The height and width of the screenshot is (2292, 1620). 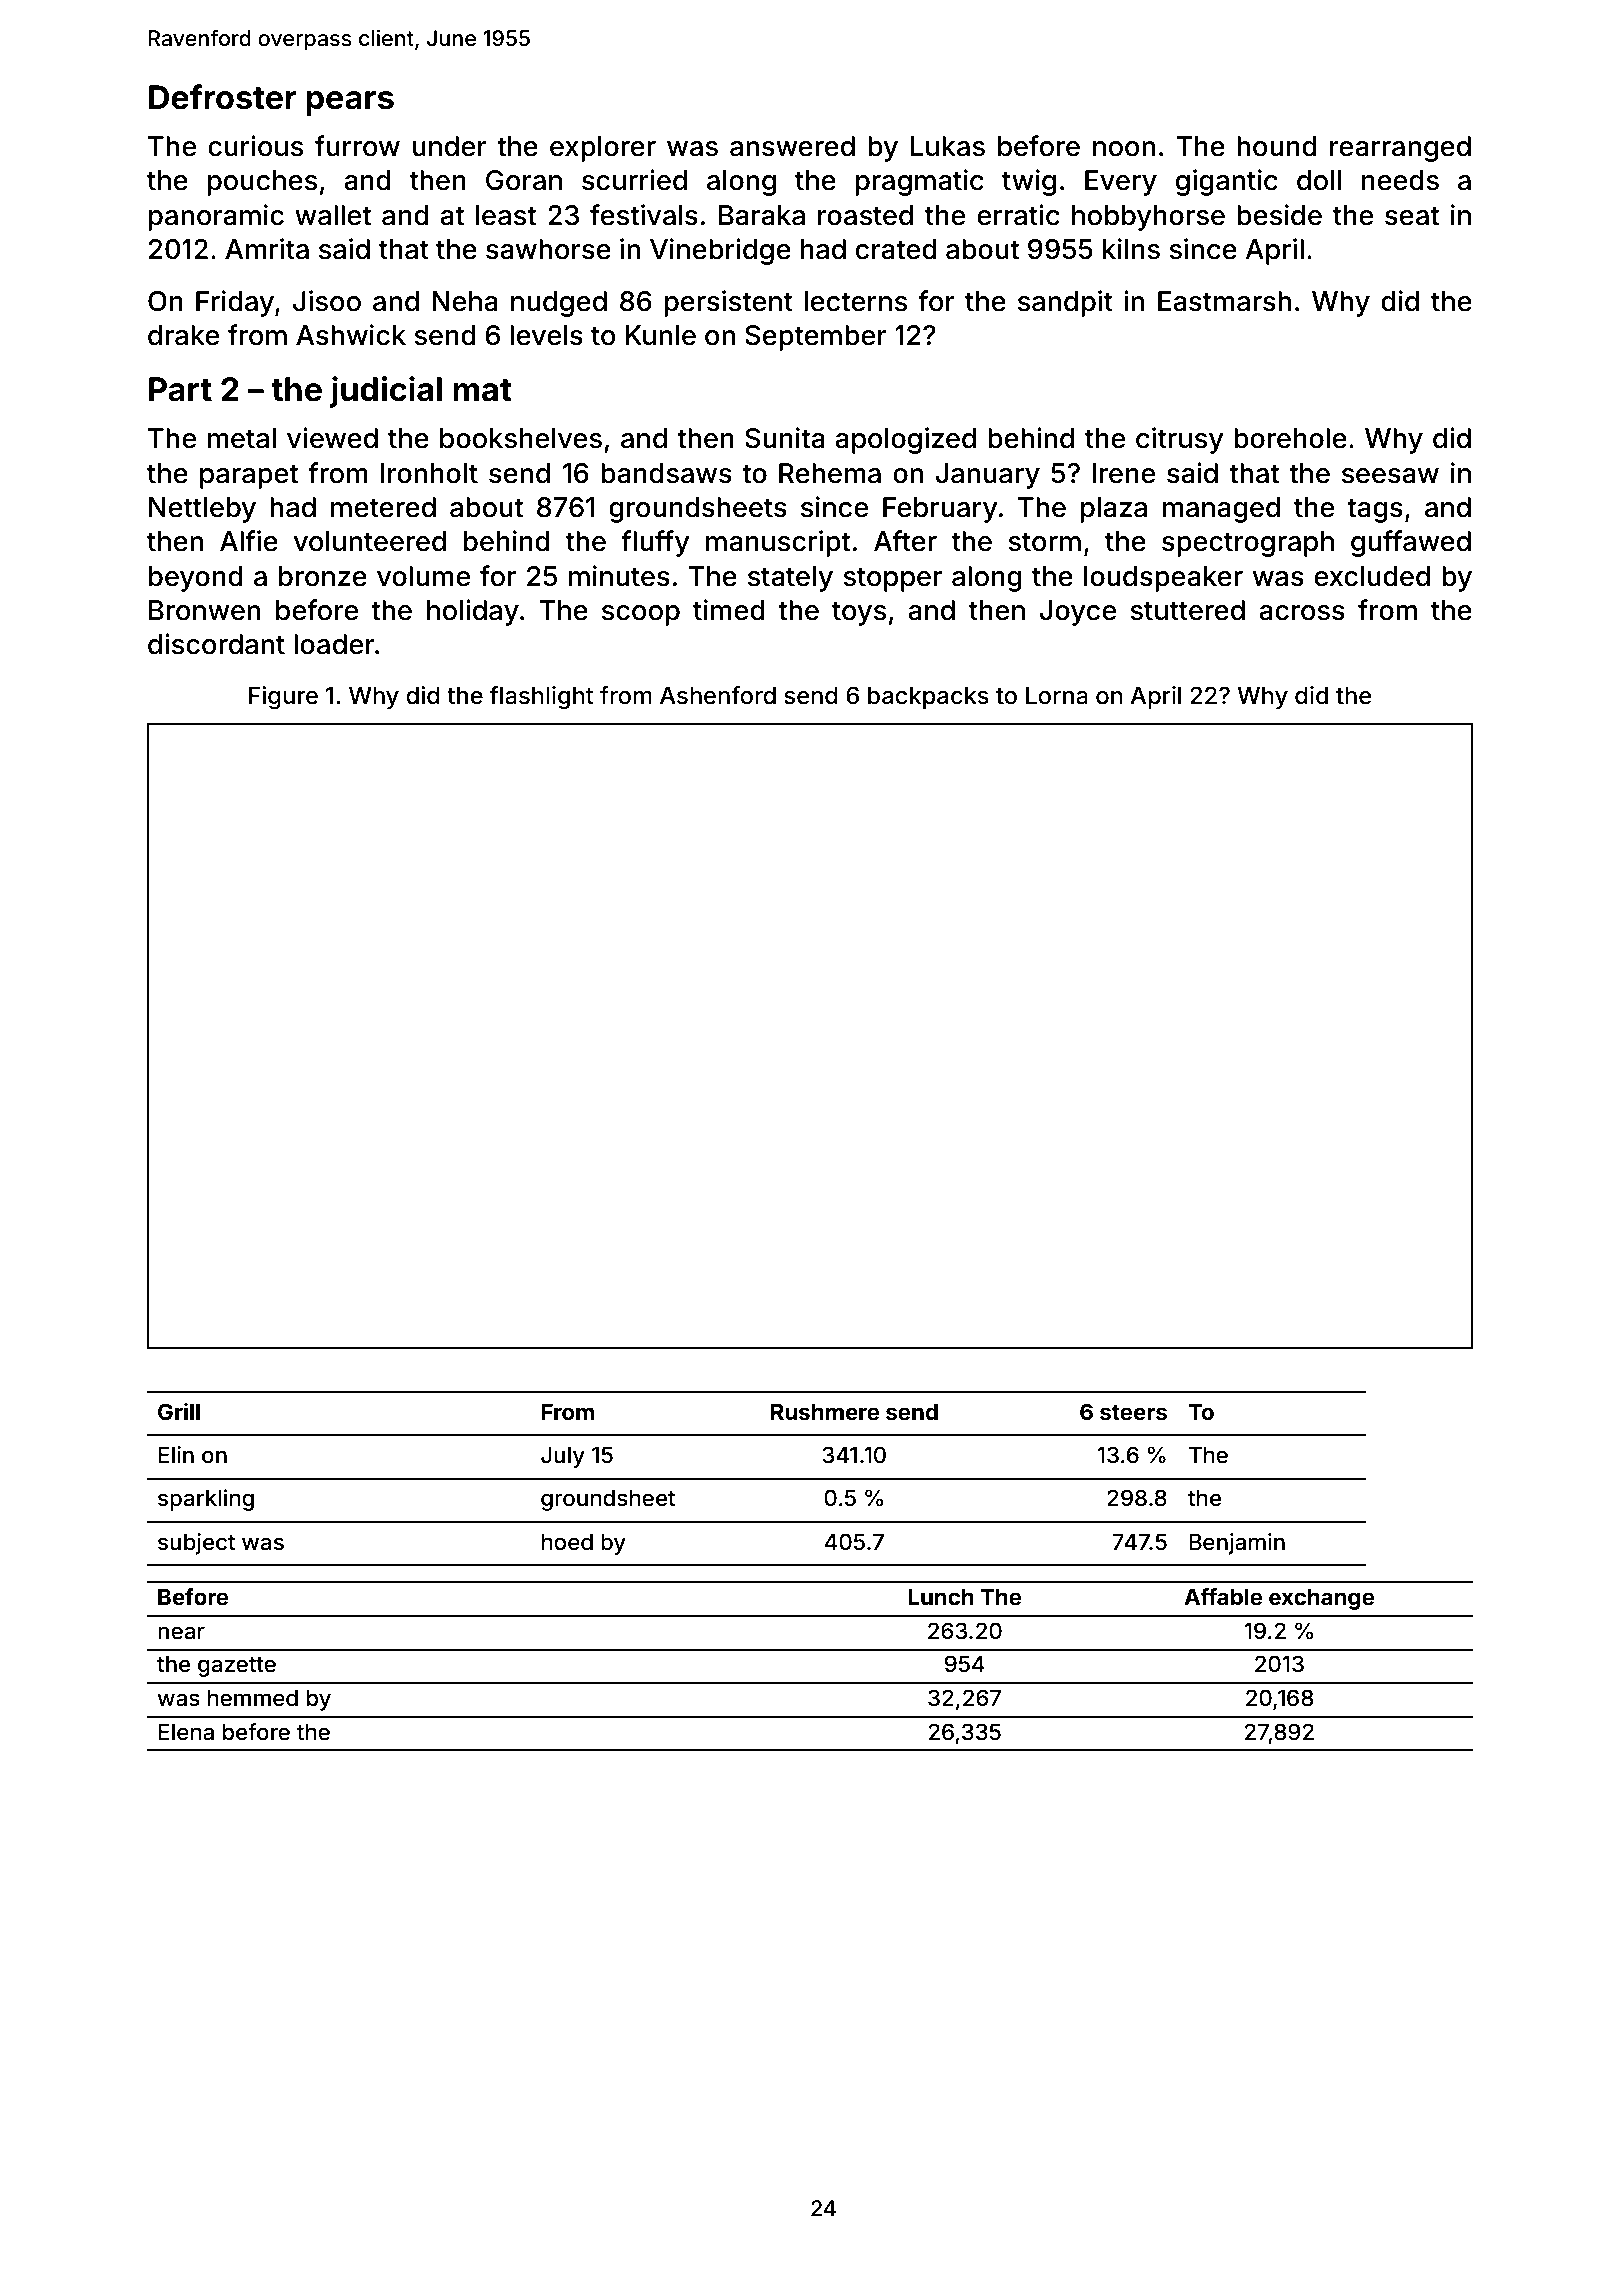 I want to click on July, so click(x=563, y=1457).
